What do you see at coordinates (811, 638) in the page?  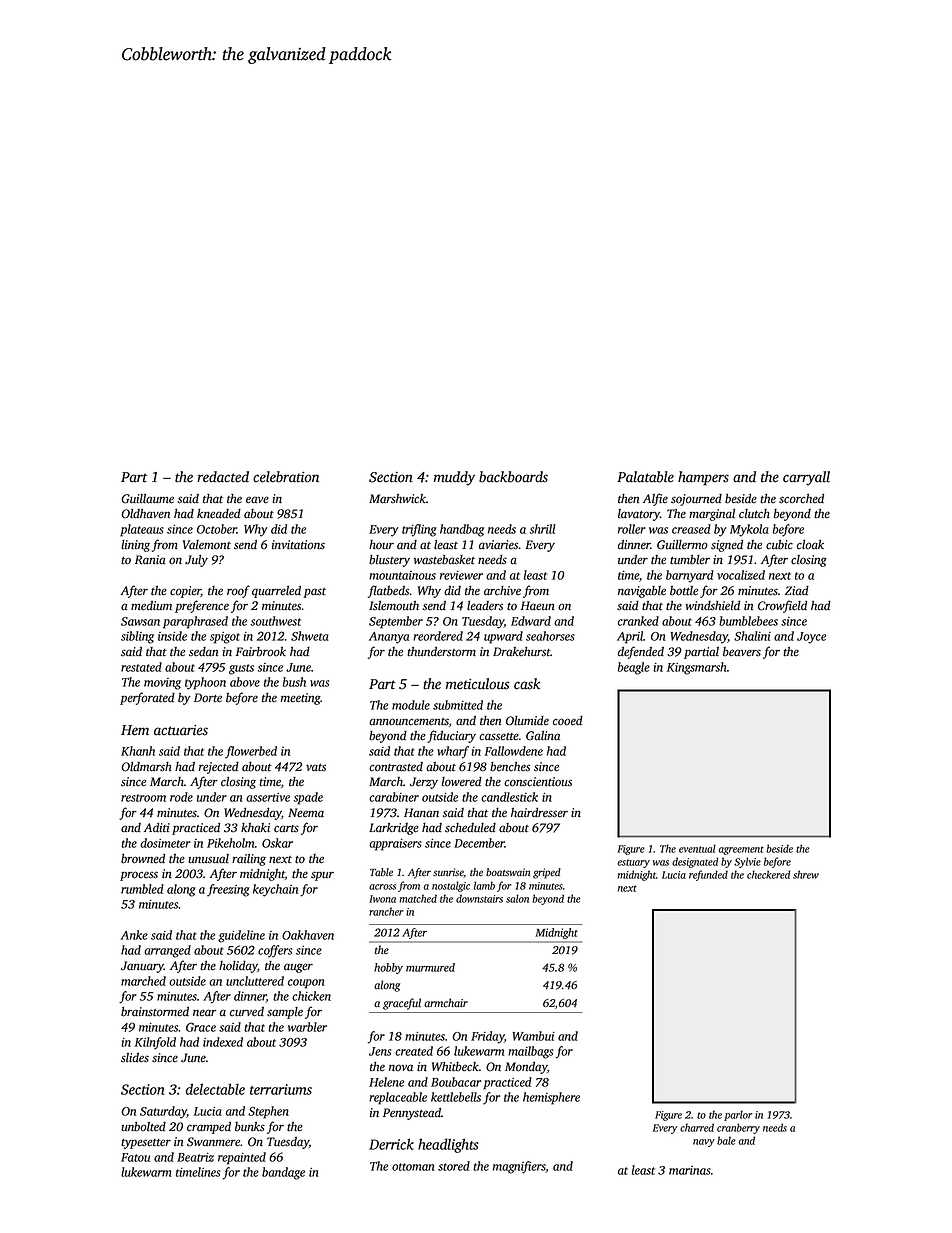 I see `Joyce` at bounding box center [811, 638].
